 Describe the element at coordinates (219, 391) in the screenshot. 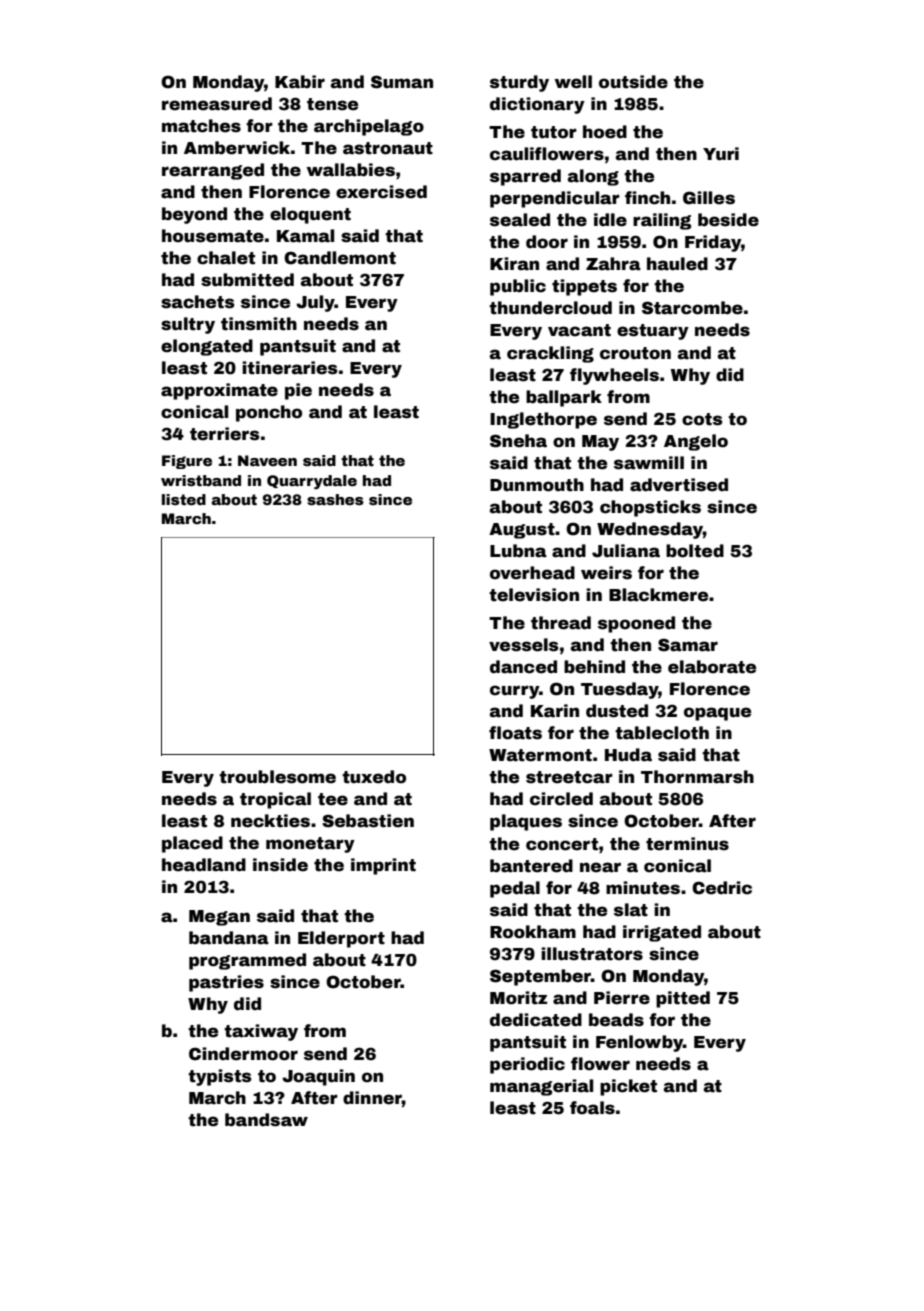

I see `approximate` at that location.
